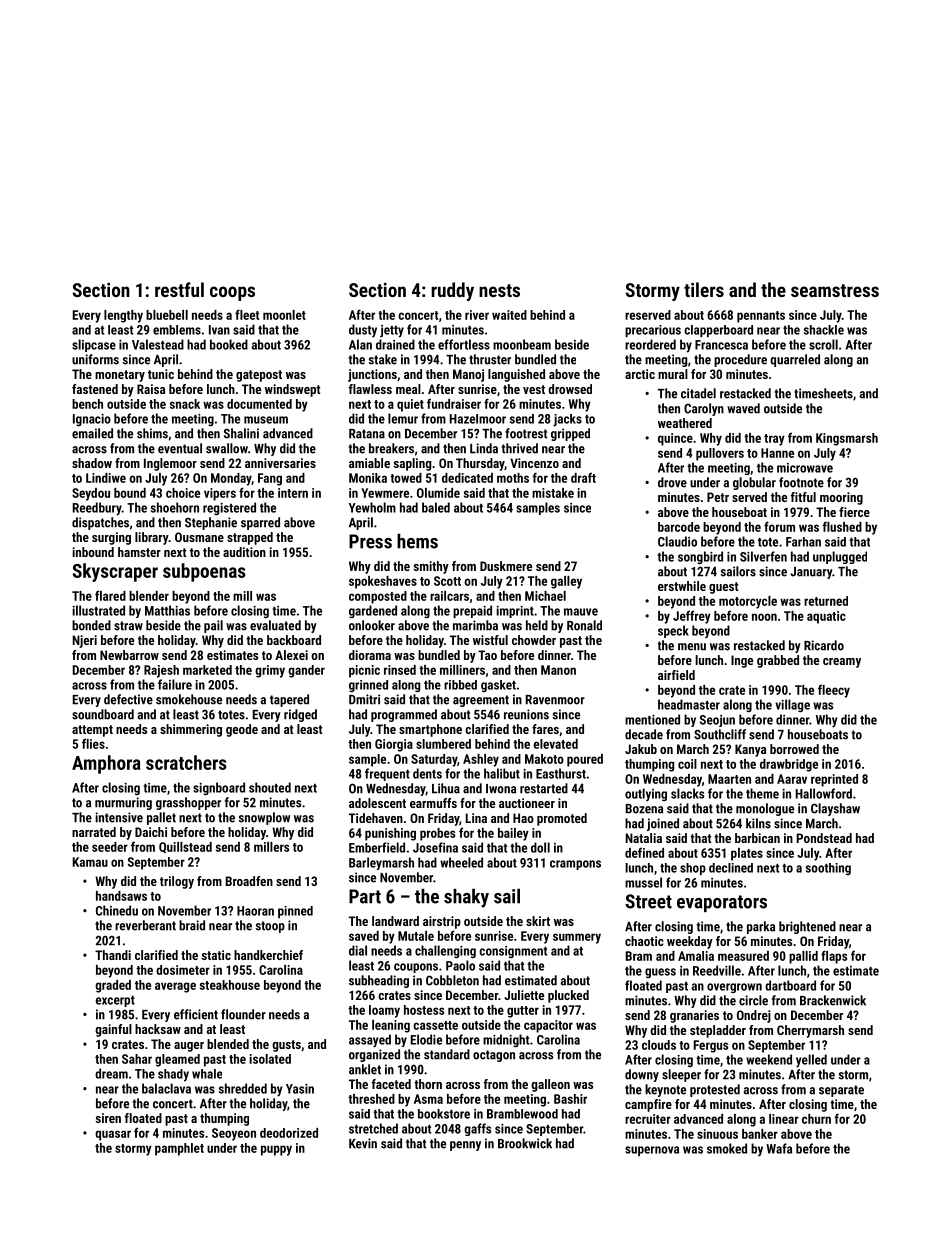 The width and height of the screenshot is (952, 1233). Describe the element at coordinates (179, 1149) in the screenshot. I see `pamphlet` at that location.
